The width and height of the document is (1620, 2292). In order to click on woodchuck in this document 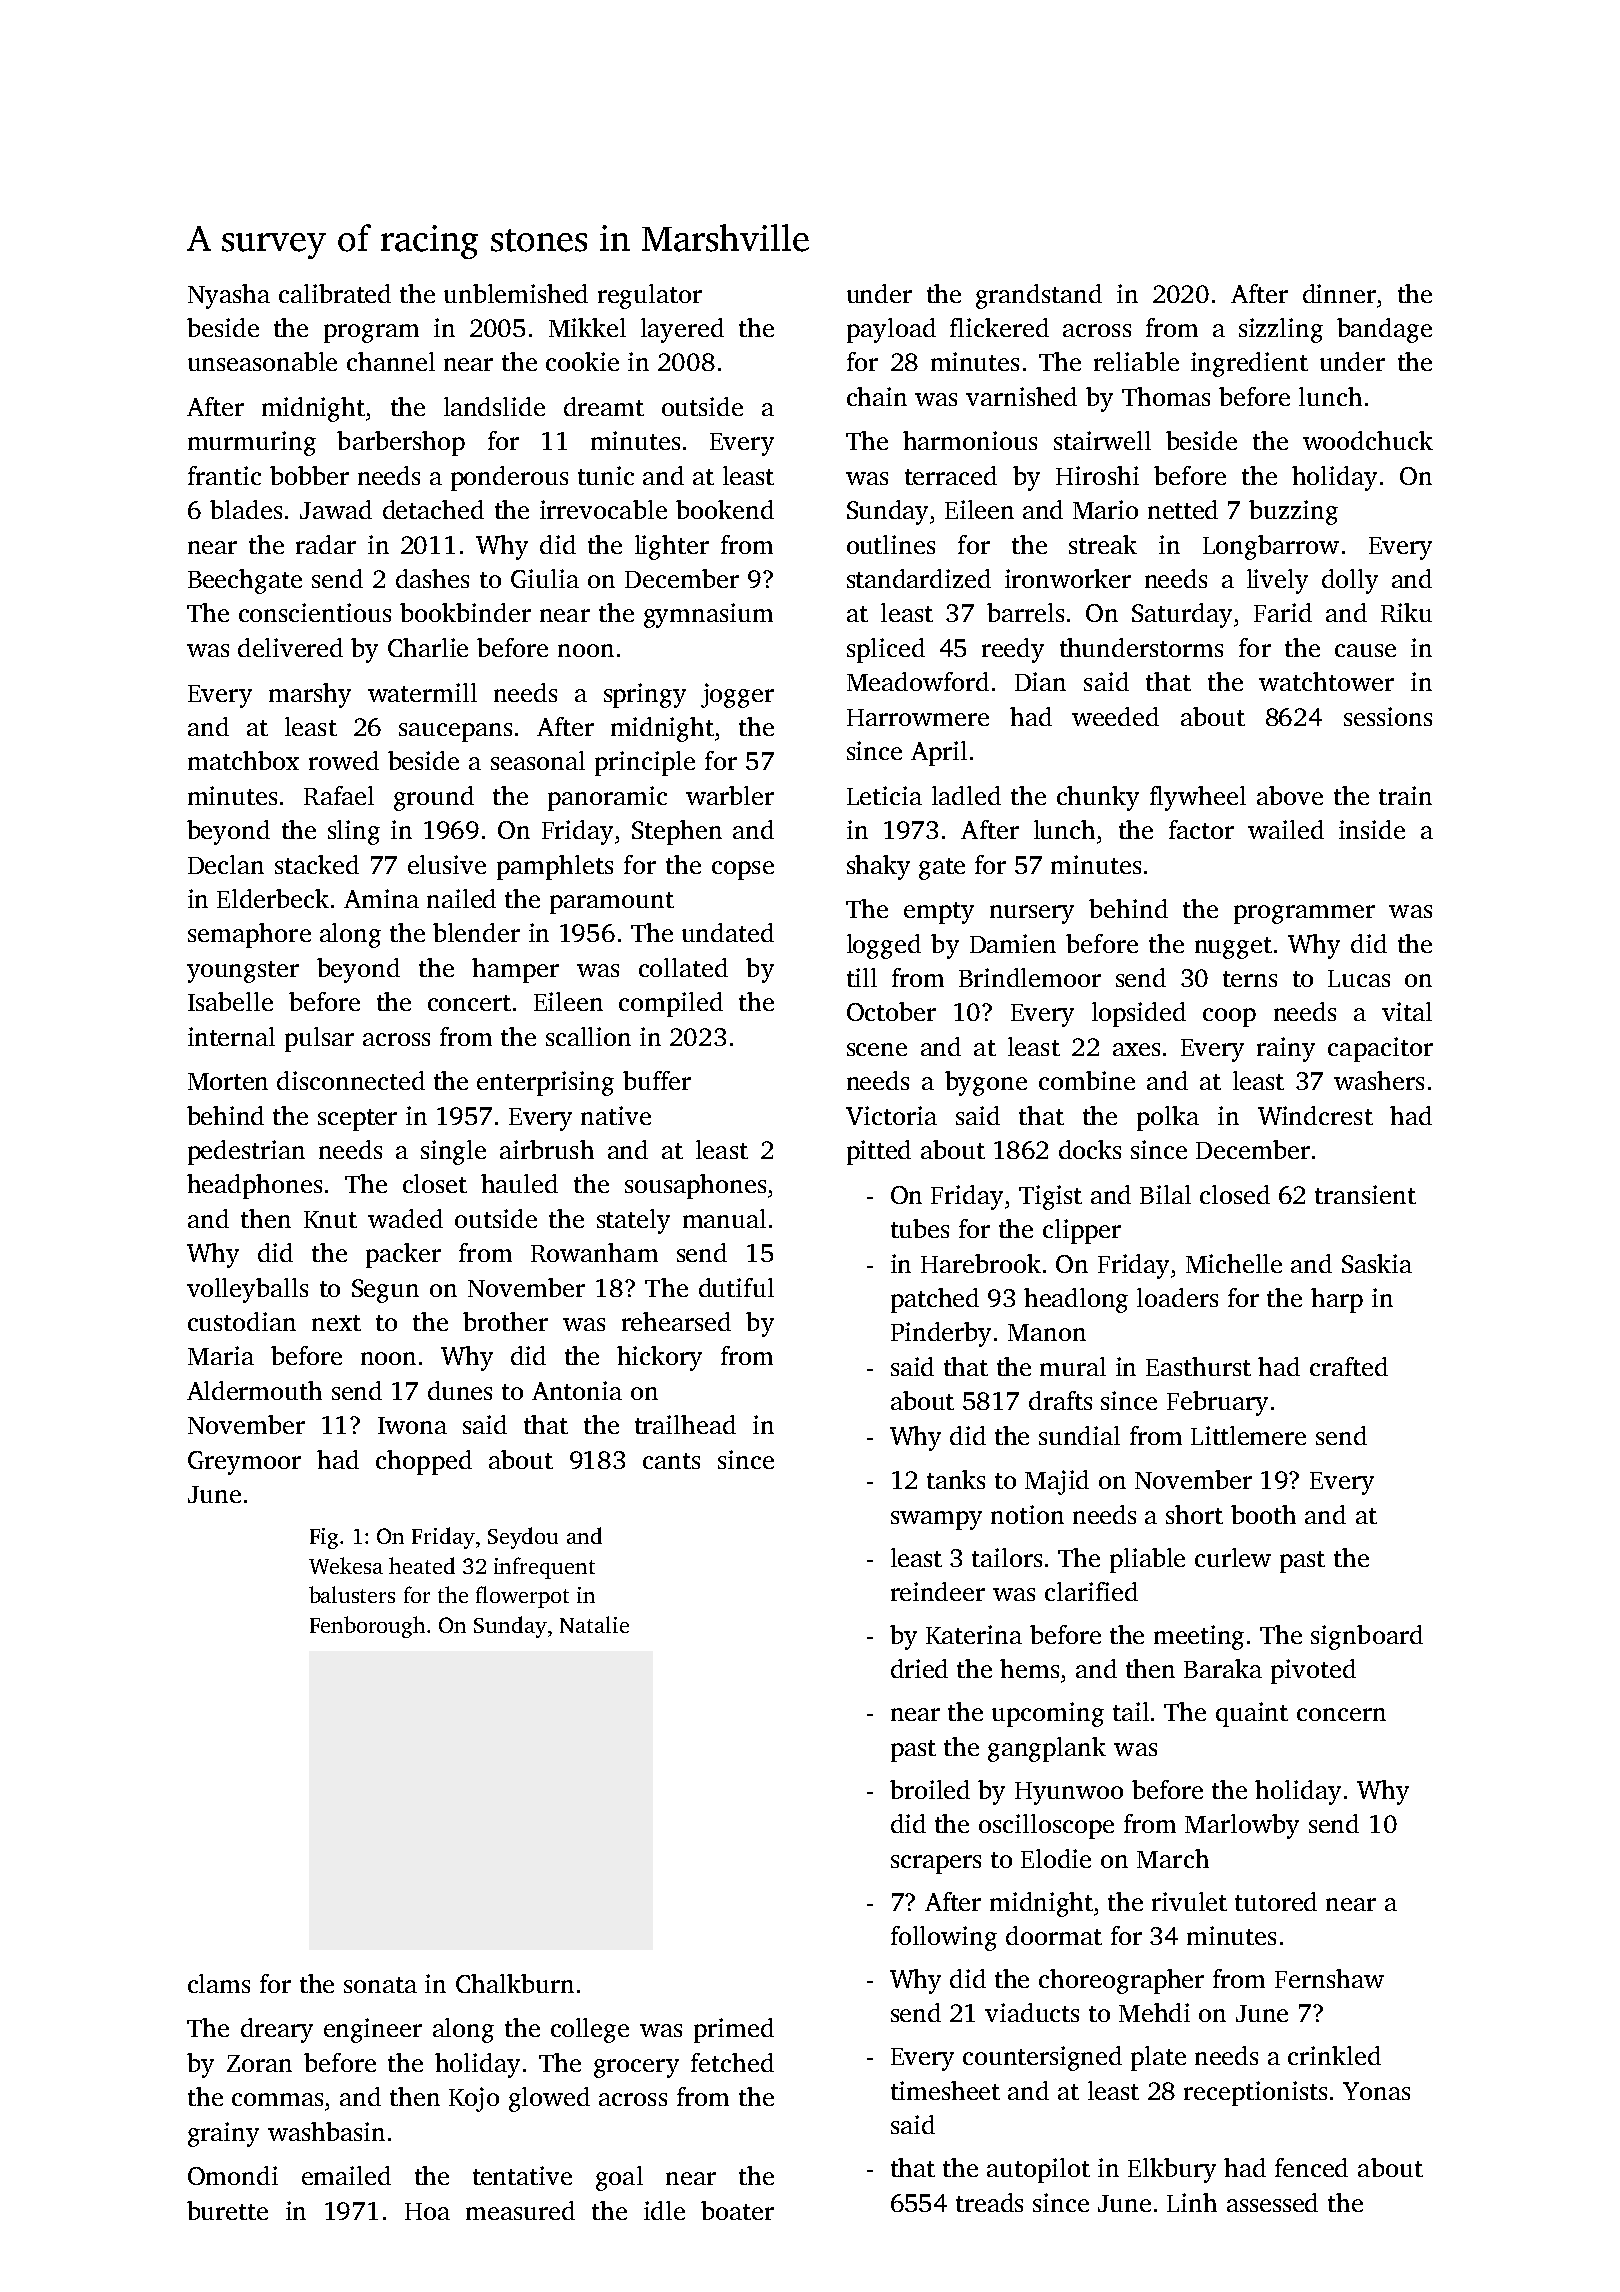, I will do `click(1368, 440)`.
